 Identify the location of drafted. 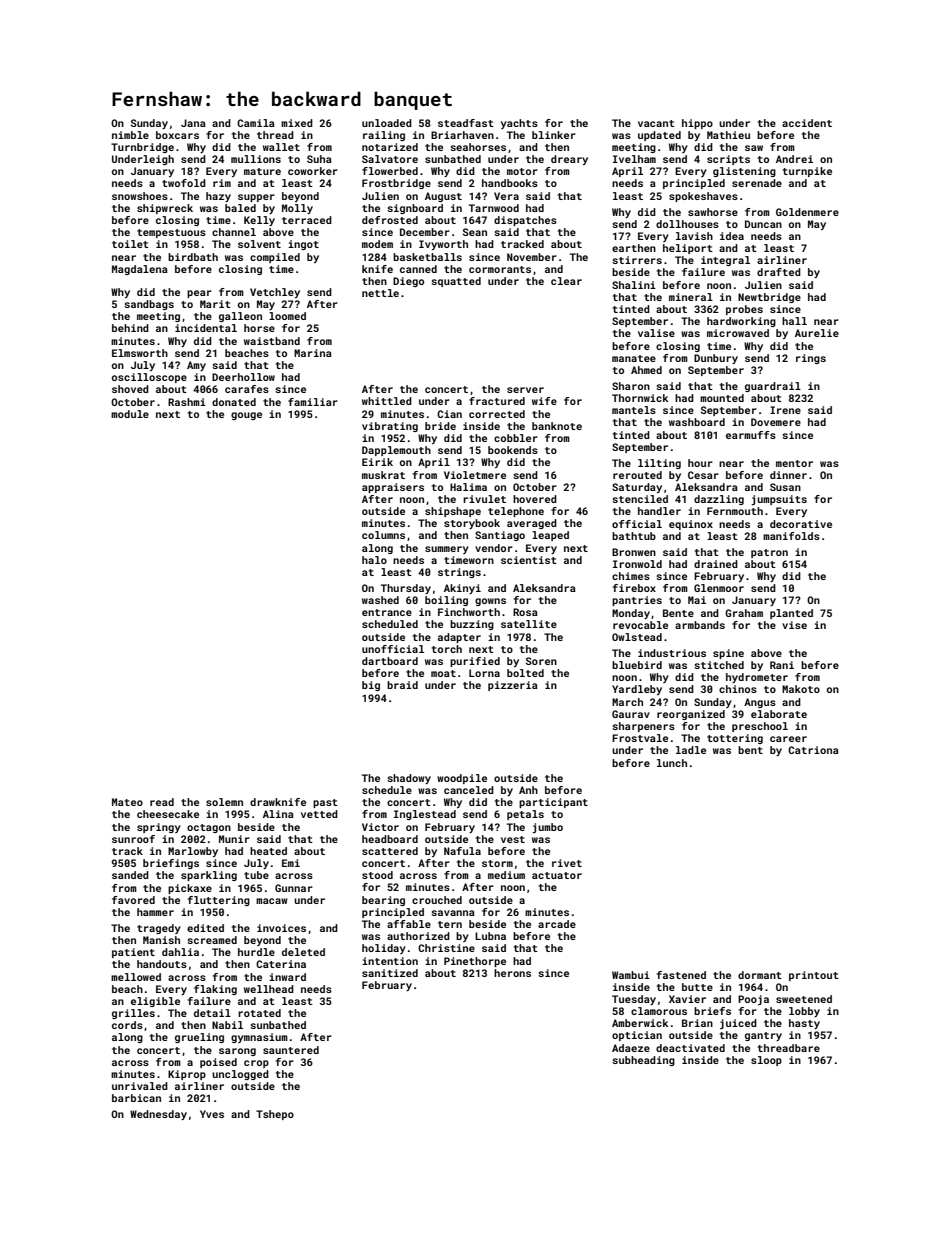
(779, 272).
